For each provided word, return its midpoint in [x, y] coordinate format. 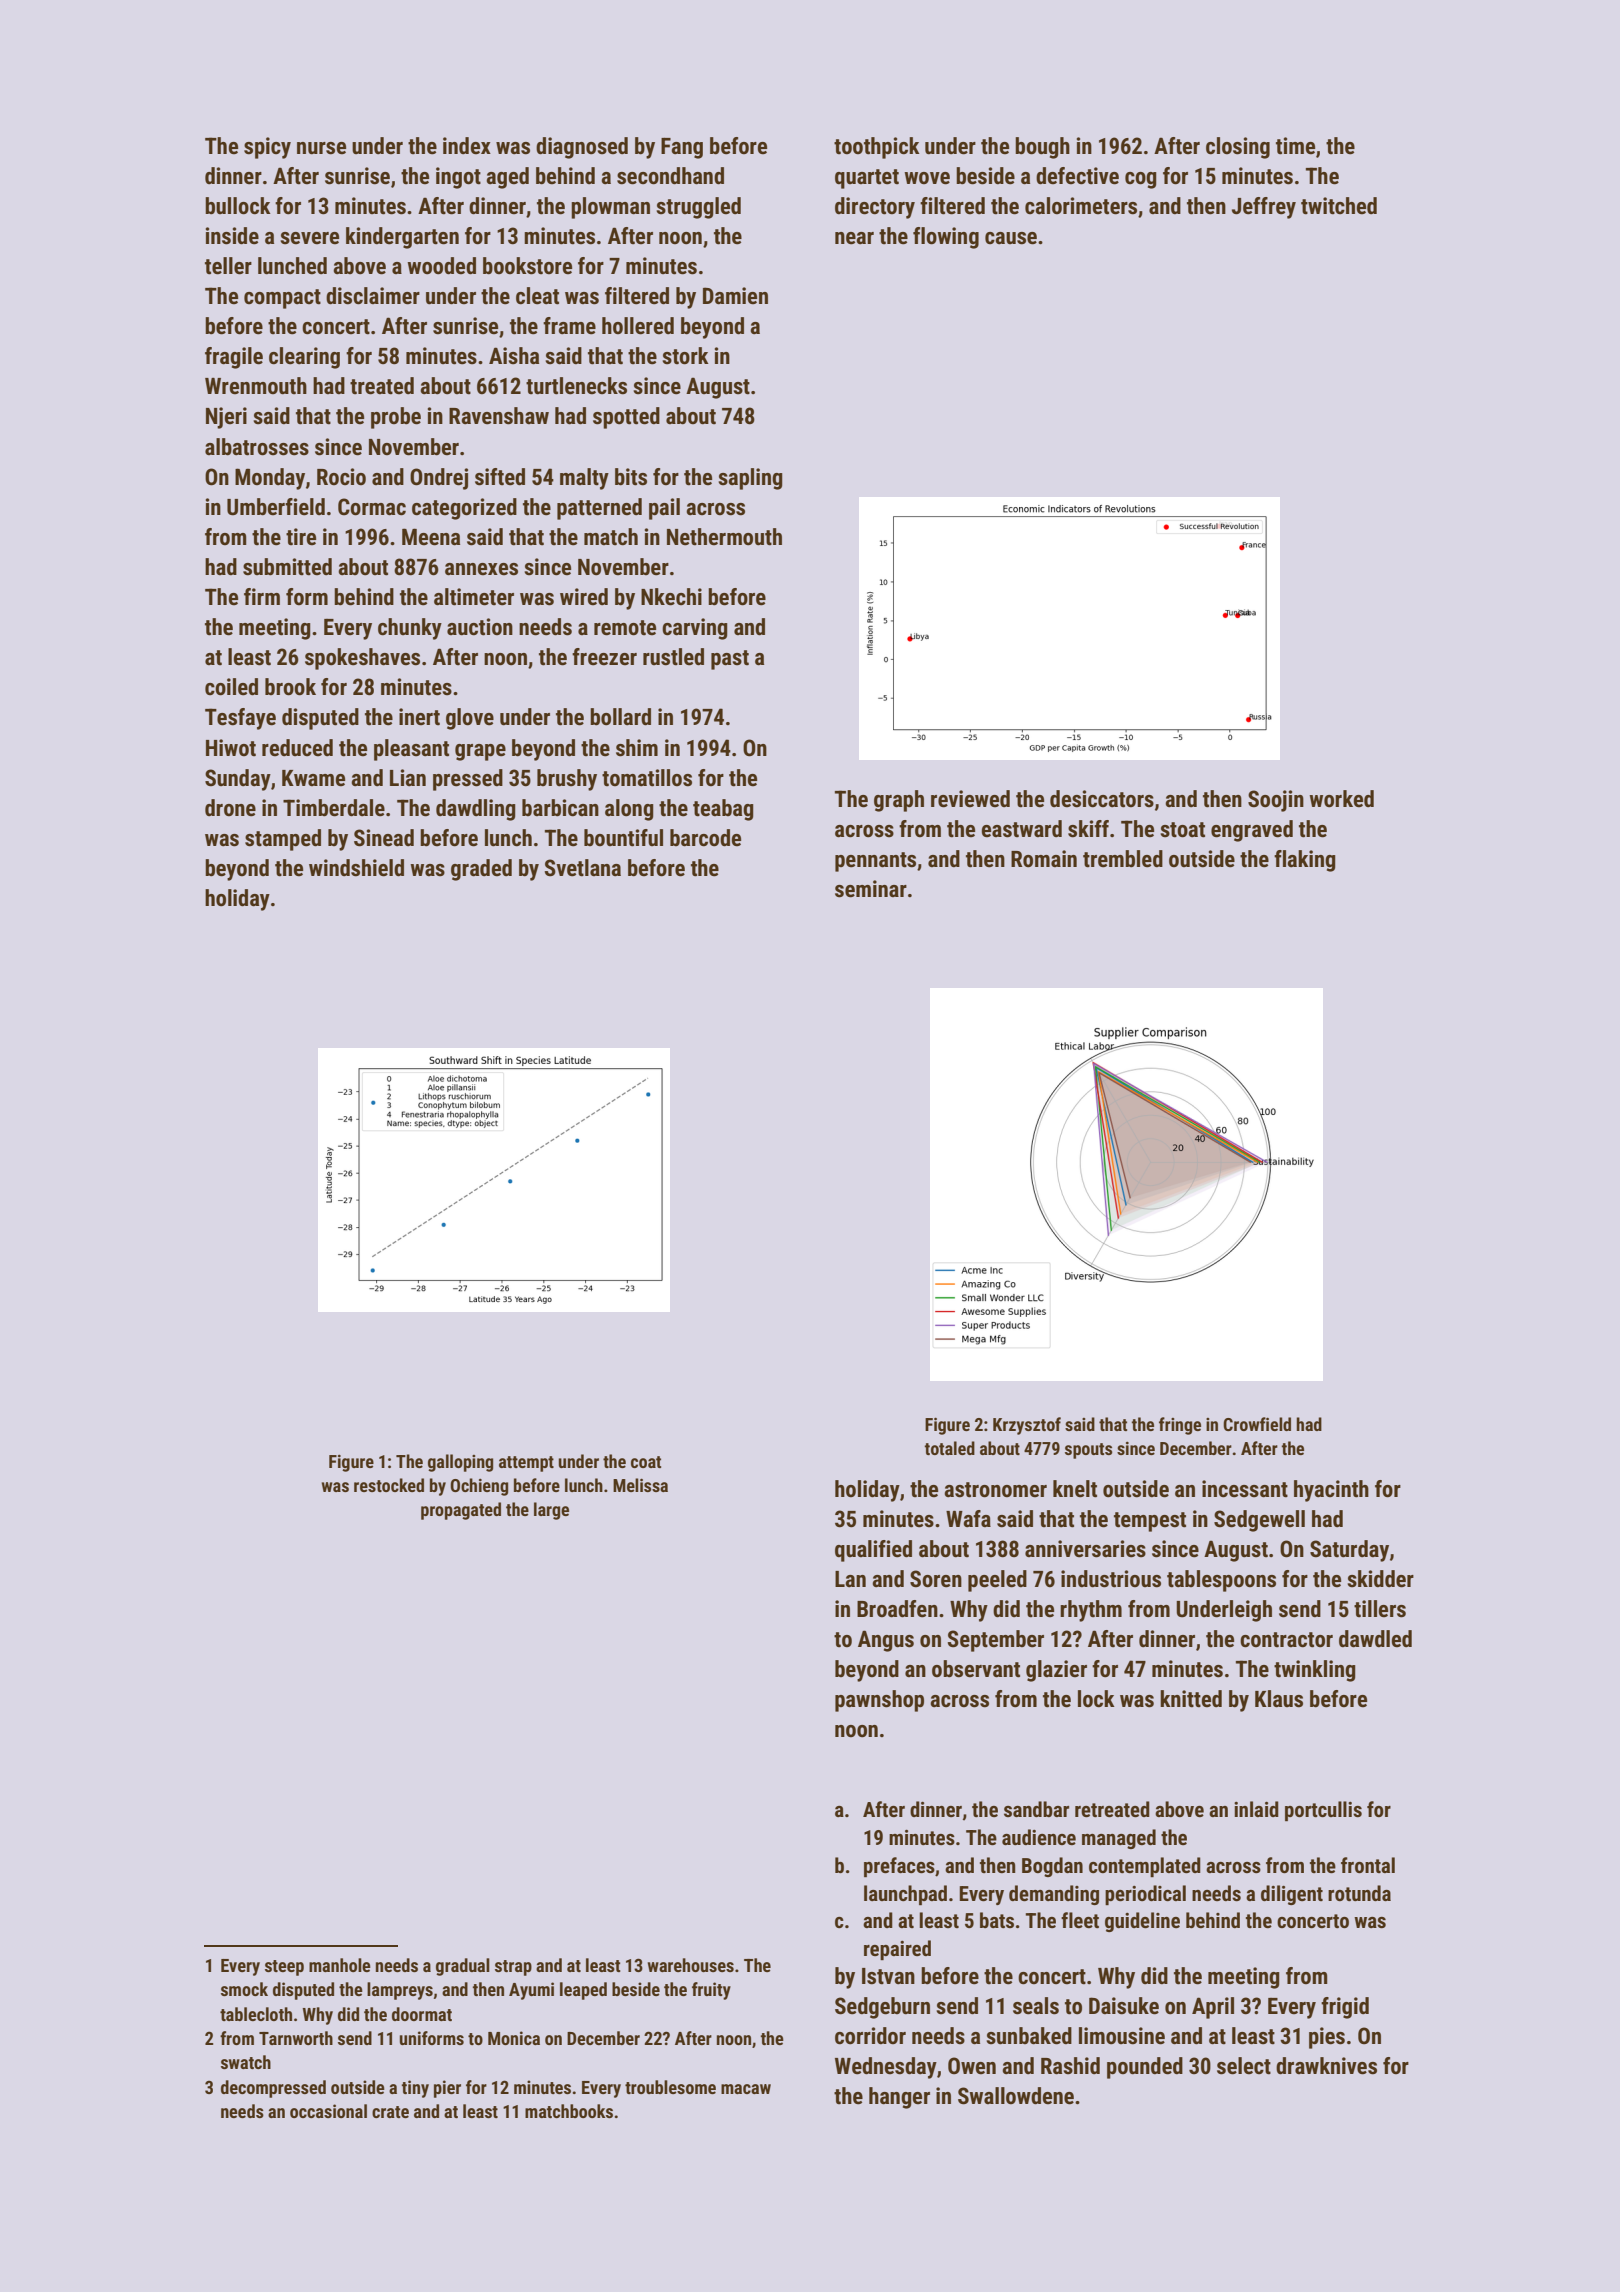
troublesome [670, 2087]
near [854, 238]
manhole [340, 1965]
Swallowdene [1016, 2096]
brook [290, 687]
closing [1238, 148]
